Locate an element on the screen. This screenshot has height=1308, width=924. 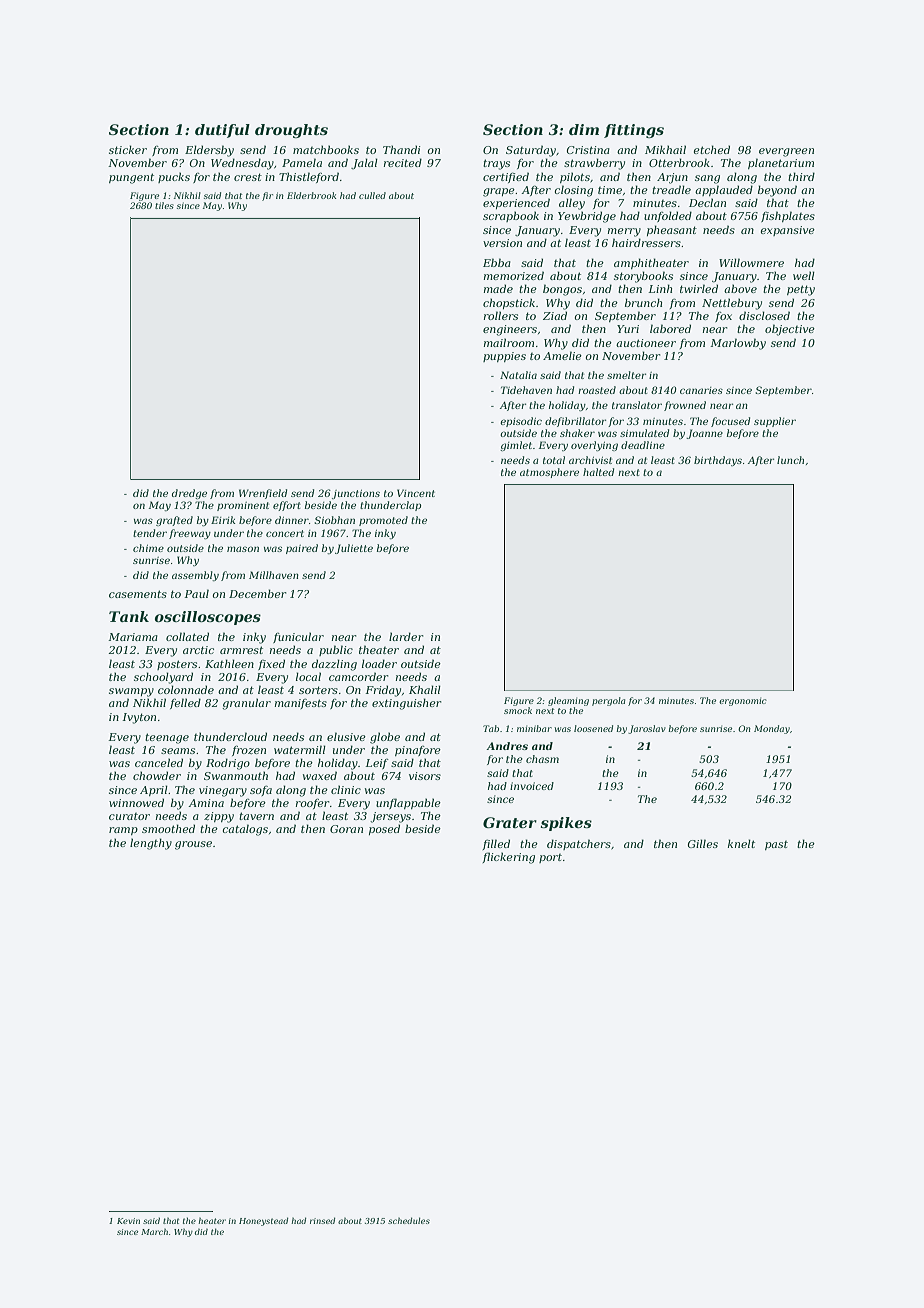
evergreen is located at coordinates (786, 152).
